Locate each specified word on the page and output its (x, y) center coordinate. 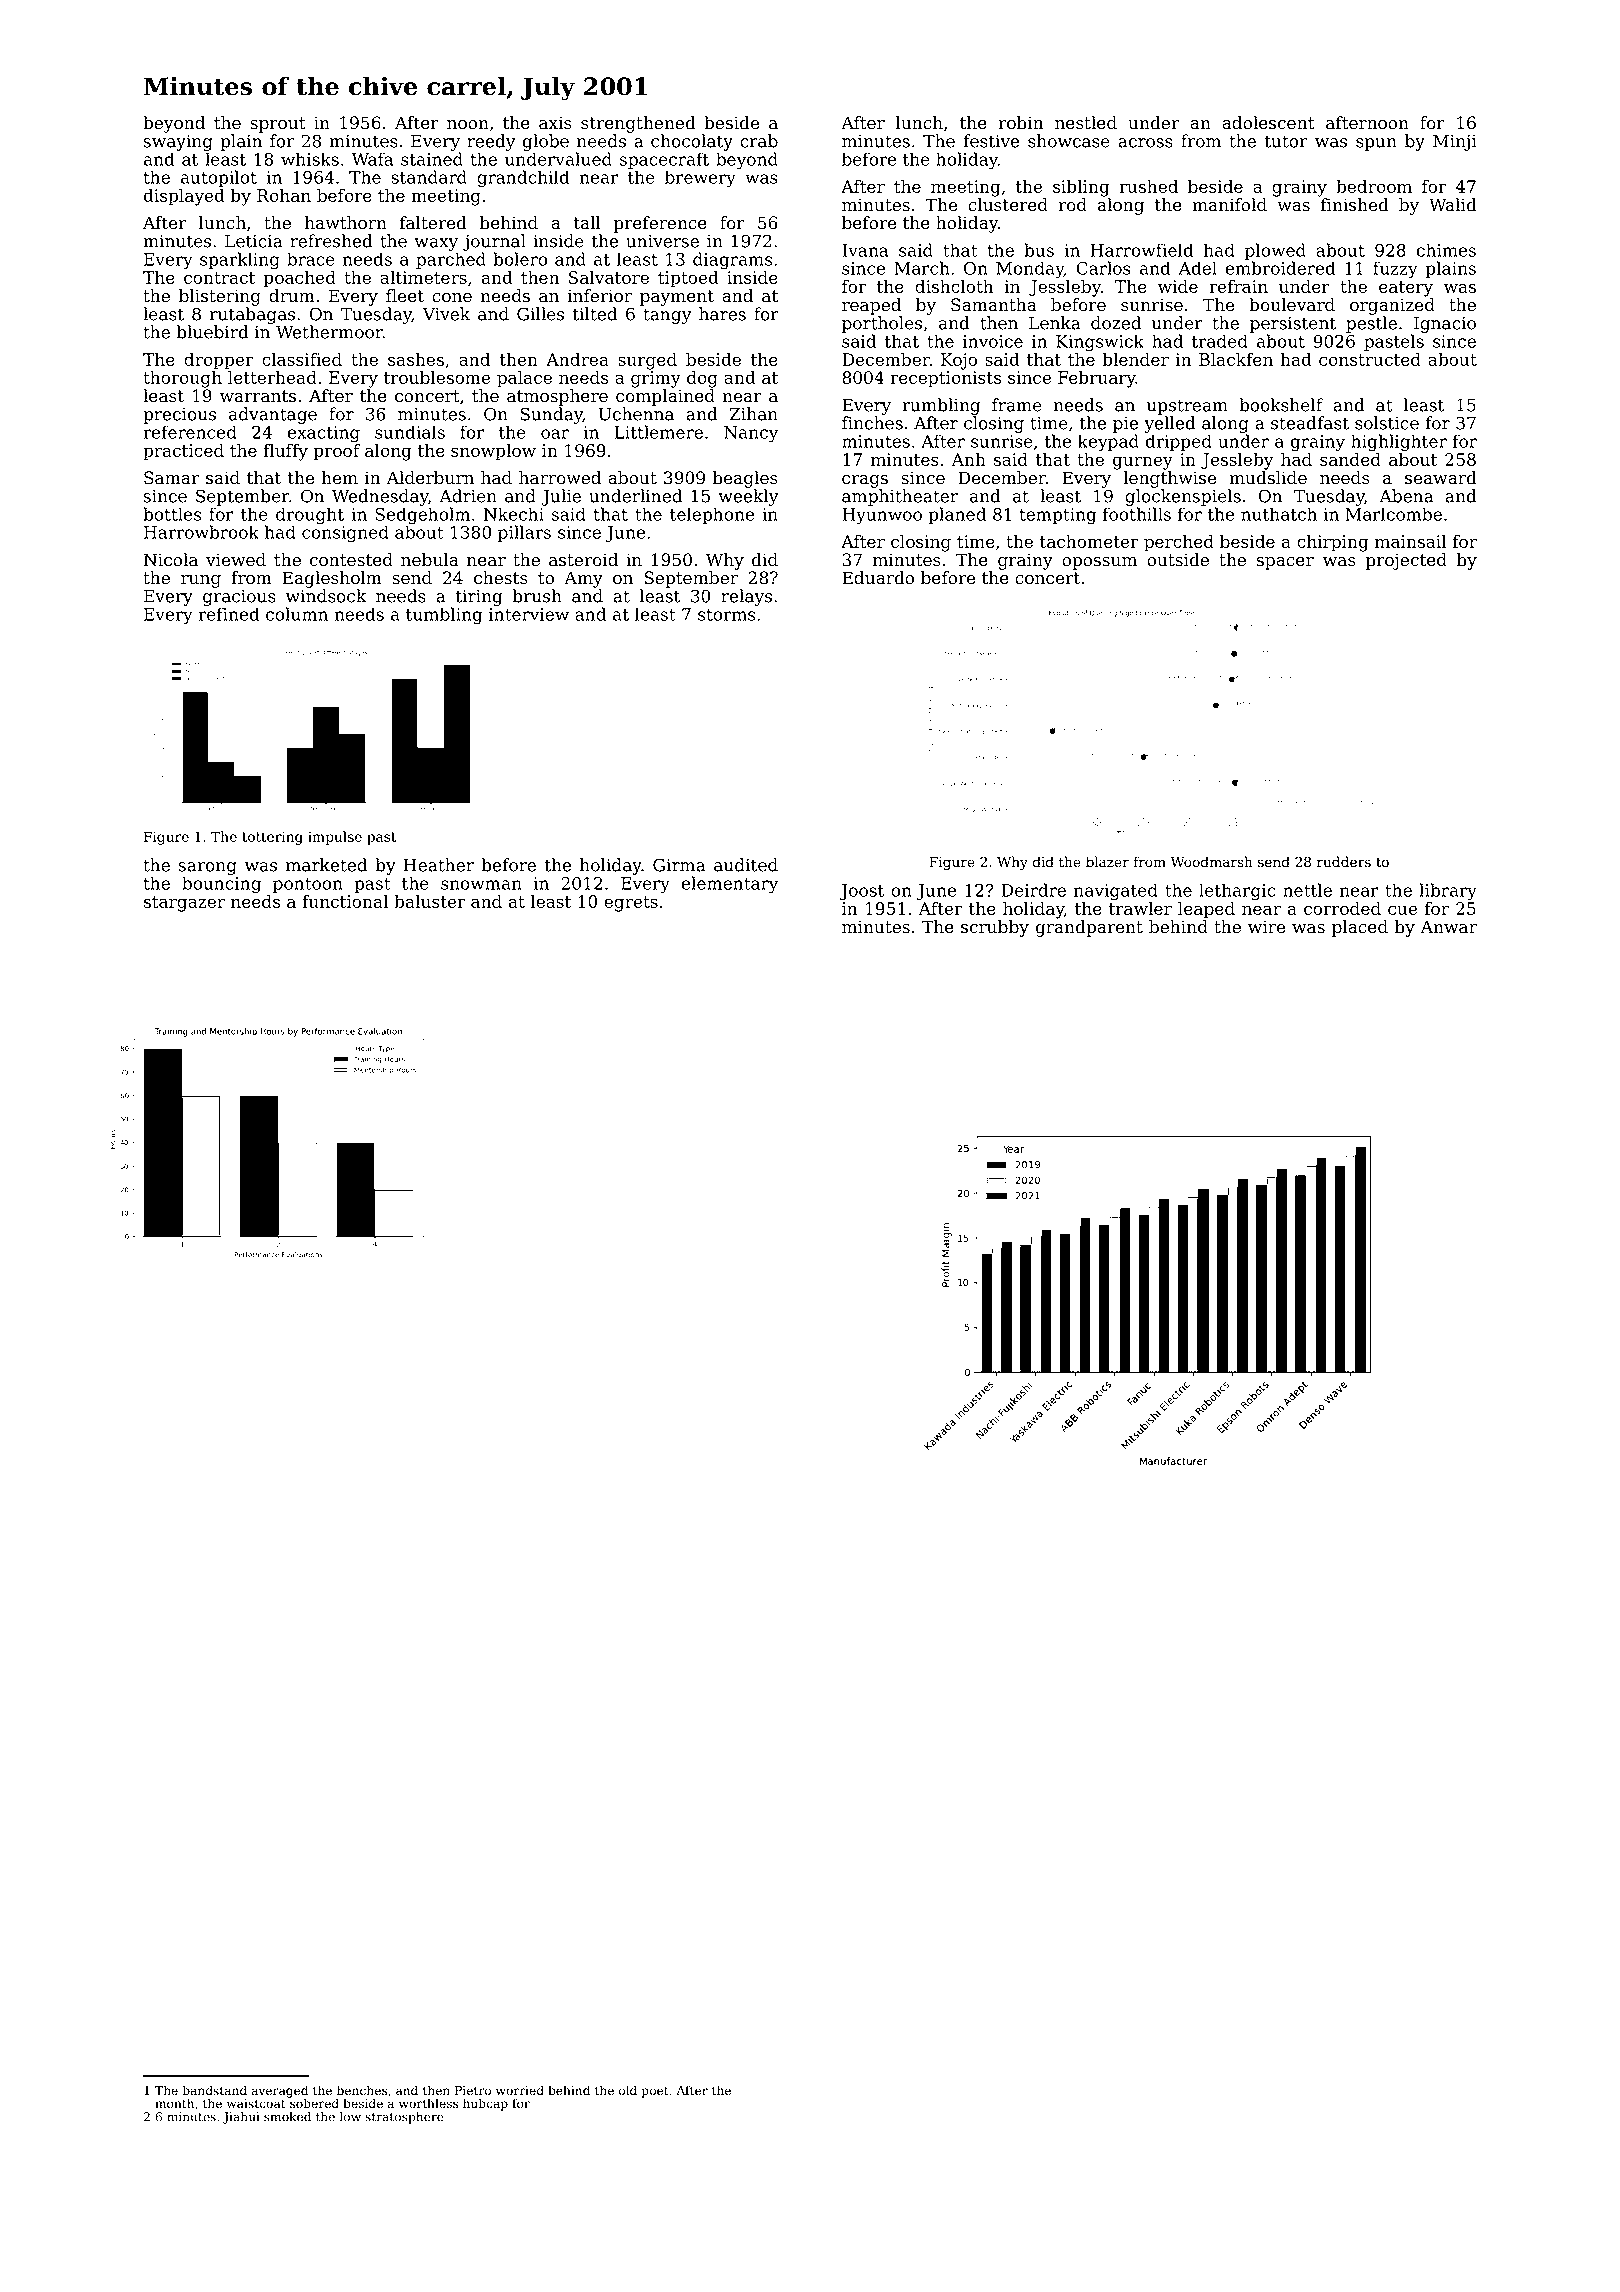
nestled (1086, 123)
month (174, 2103)
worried (520, 2090)
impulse (335, 838)
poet (655, 2092)
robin (1020, 123)
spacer (1285, 563)
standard (429, 177)
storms (726, 615)
